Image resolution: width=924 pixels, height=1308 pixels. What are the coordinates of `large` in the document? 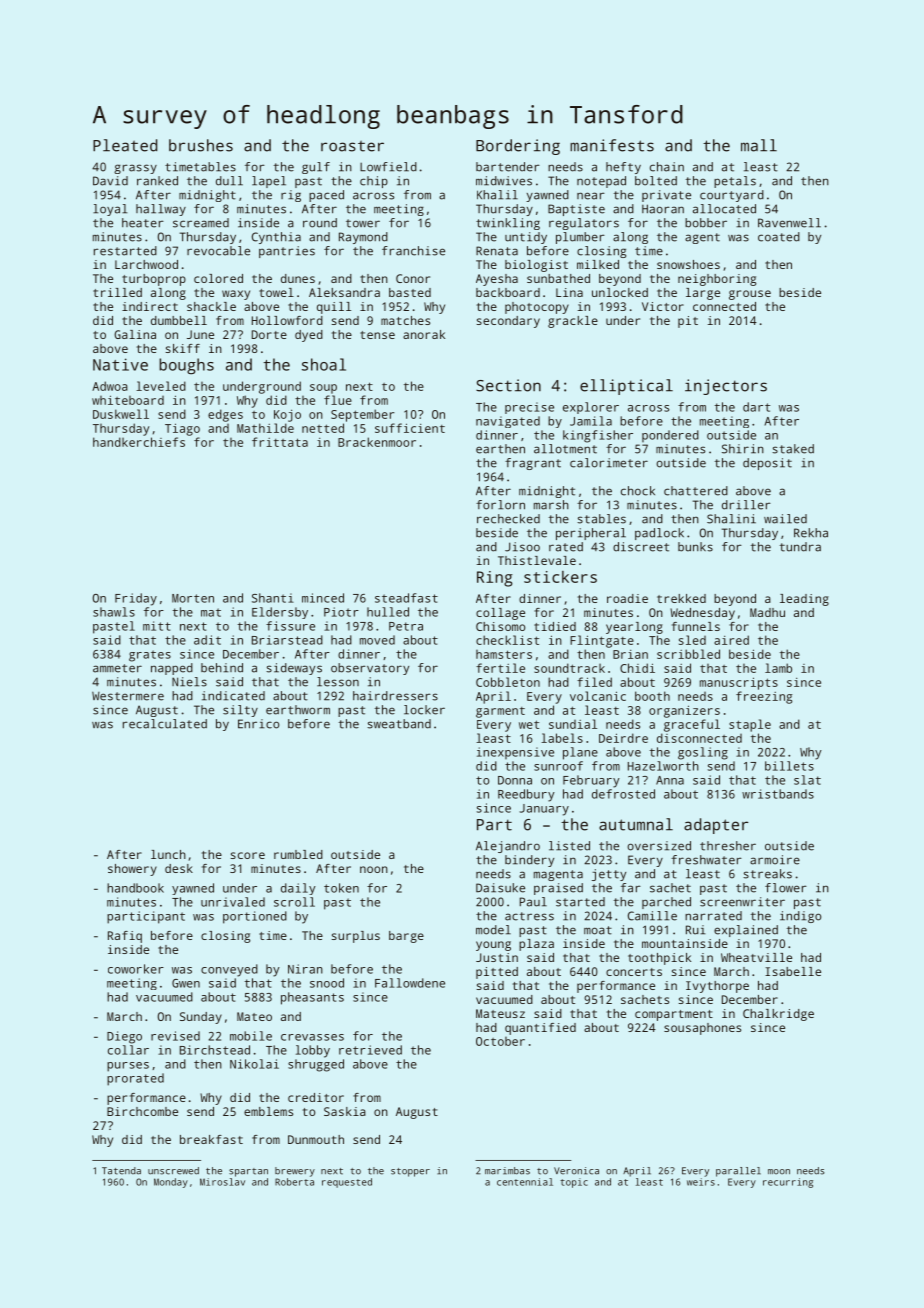 It's located at (703, 294).
